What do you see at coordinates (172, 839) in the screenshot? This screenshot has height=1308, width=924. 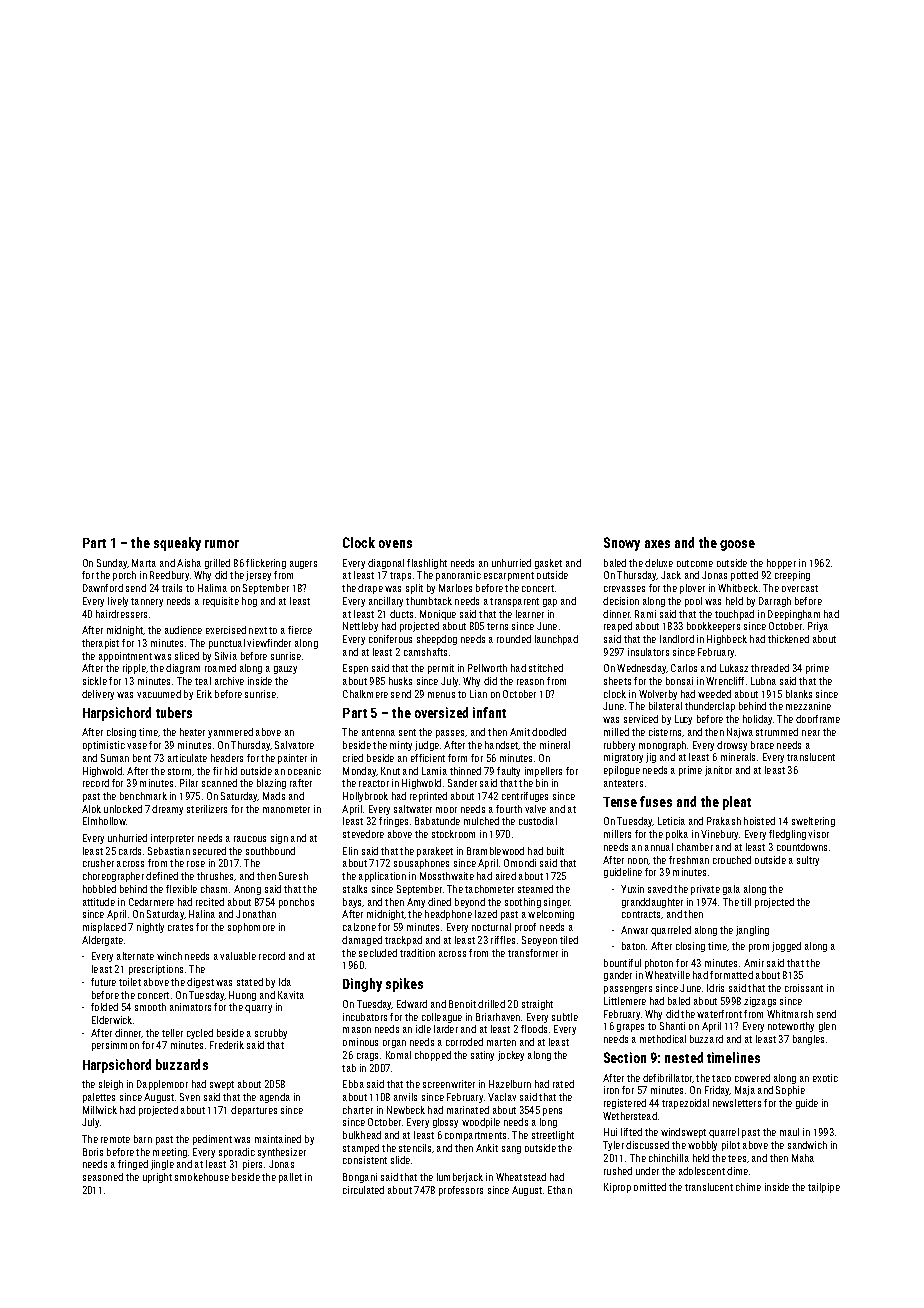 I see `interpreter` at bounding box center [172, 839].
